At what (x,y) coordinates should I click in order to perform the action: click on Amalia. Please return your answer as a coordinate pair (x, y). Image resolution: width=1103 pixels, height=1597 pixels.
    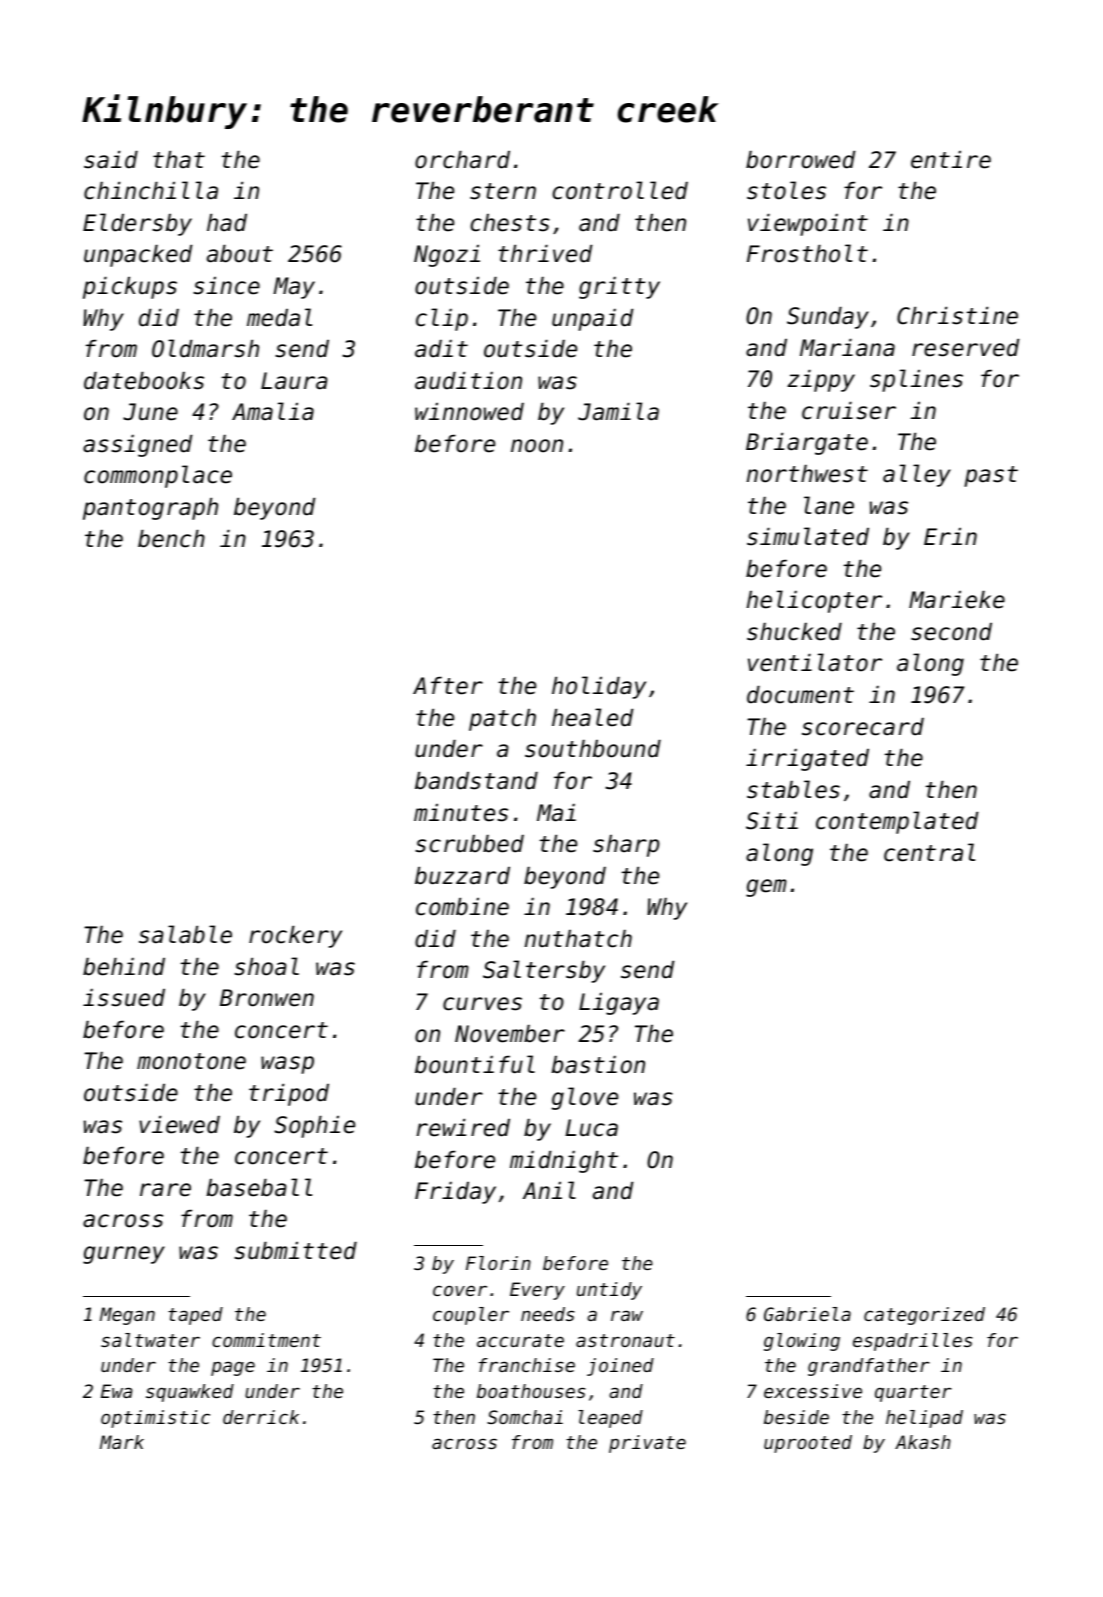
    Looking at the image, I should click on (273, 411).
